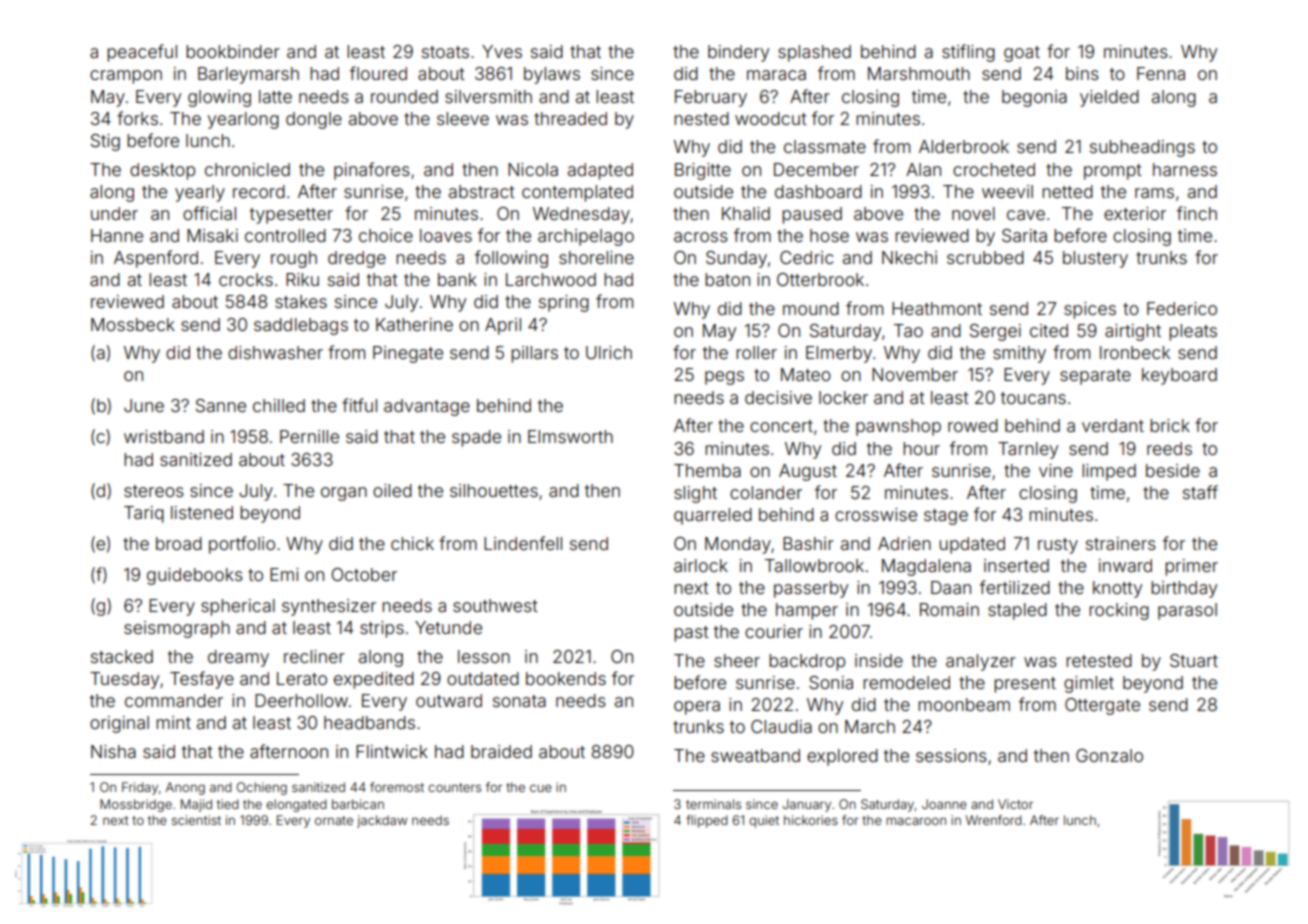 This document has height=924, width=1308. Describe the element at coordinates (523, 543) in the document. I see `Lindenfell` at that location.
